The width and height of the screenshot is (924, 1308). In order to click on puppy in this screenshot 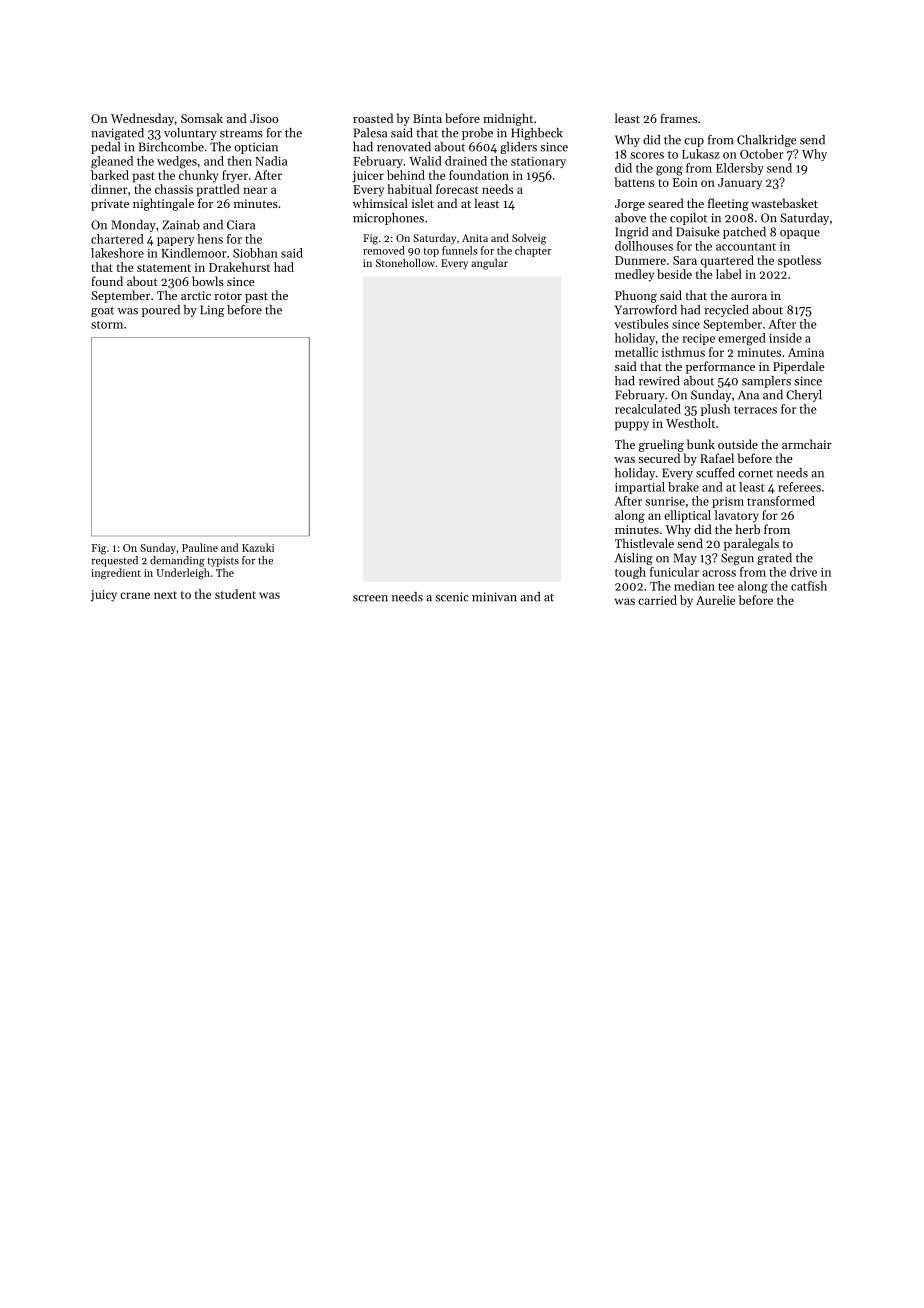, I will do `click(632, 426)`.
